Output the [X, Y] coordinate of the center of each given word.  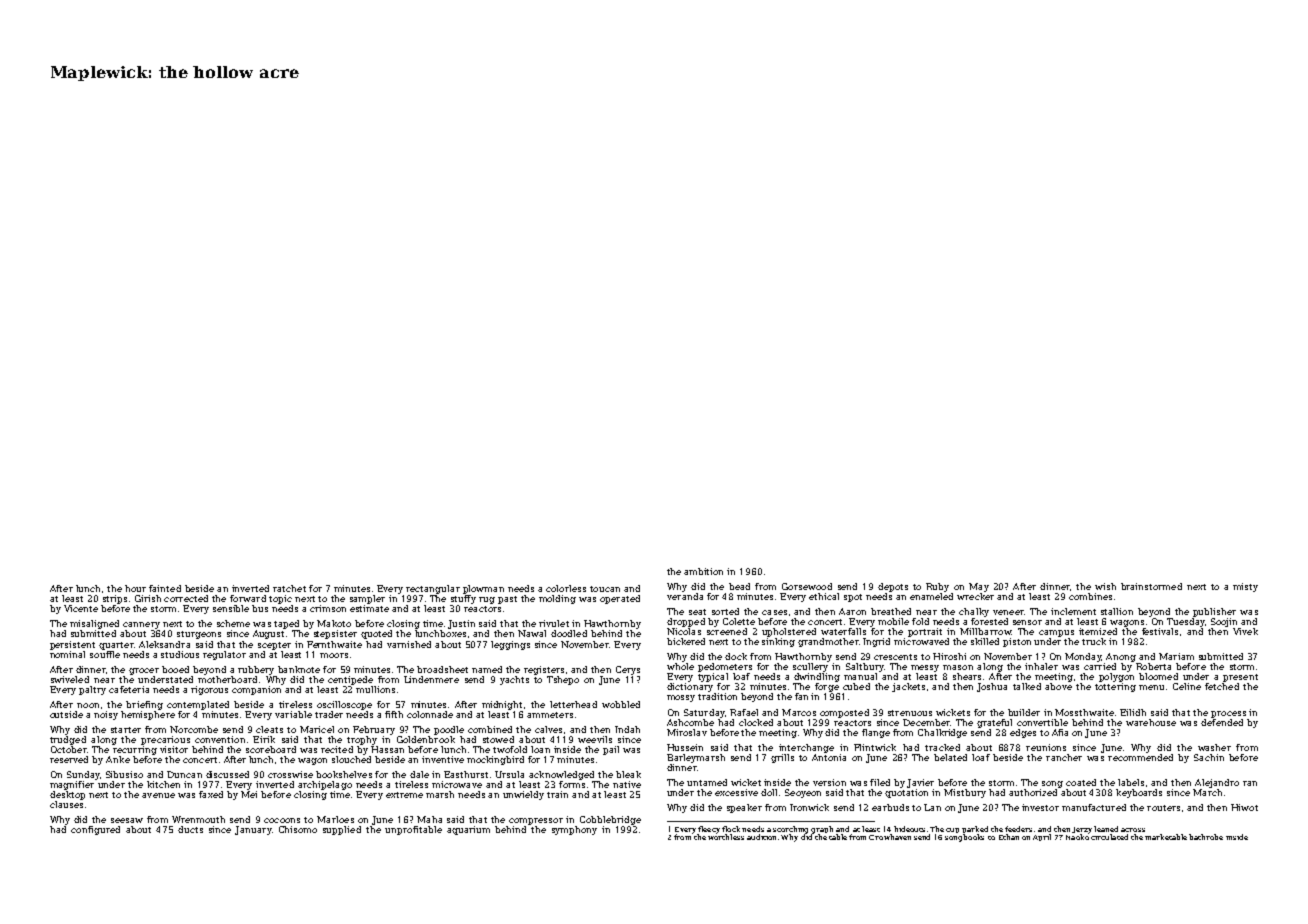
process [1228, 714]
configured [95, 830]
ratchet [289, 588]
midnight [502, 705]
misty [1245, 587]
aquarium [468, 830]
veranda [685, 596]
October [69, 749]
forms [572, 784]
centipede [350, 680]
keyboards [1139, 793]
